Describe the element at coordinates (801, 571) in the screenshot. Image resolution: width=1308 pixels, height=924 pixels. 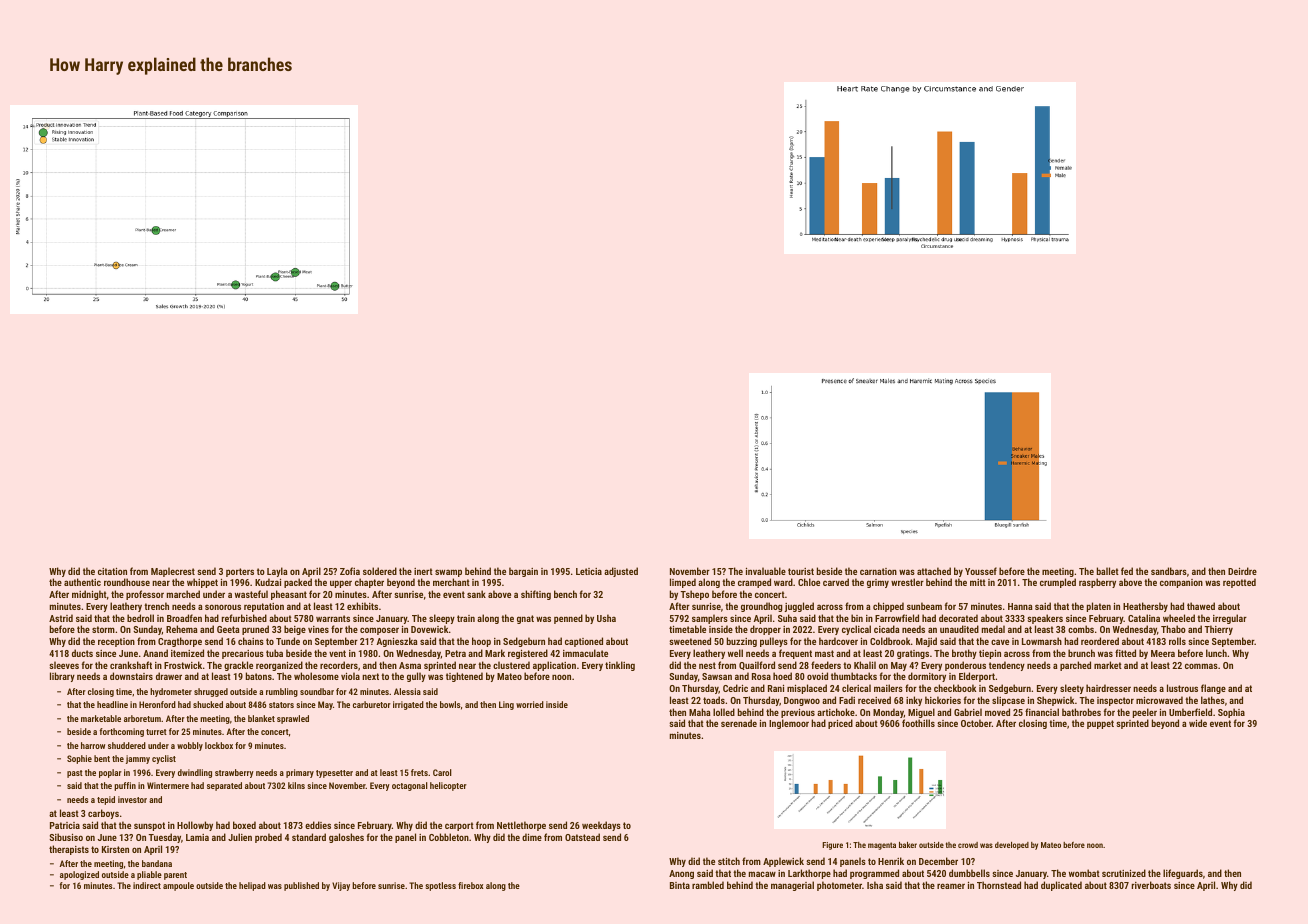
I see `tourist` at that location.
